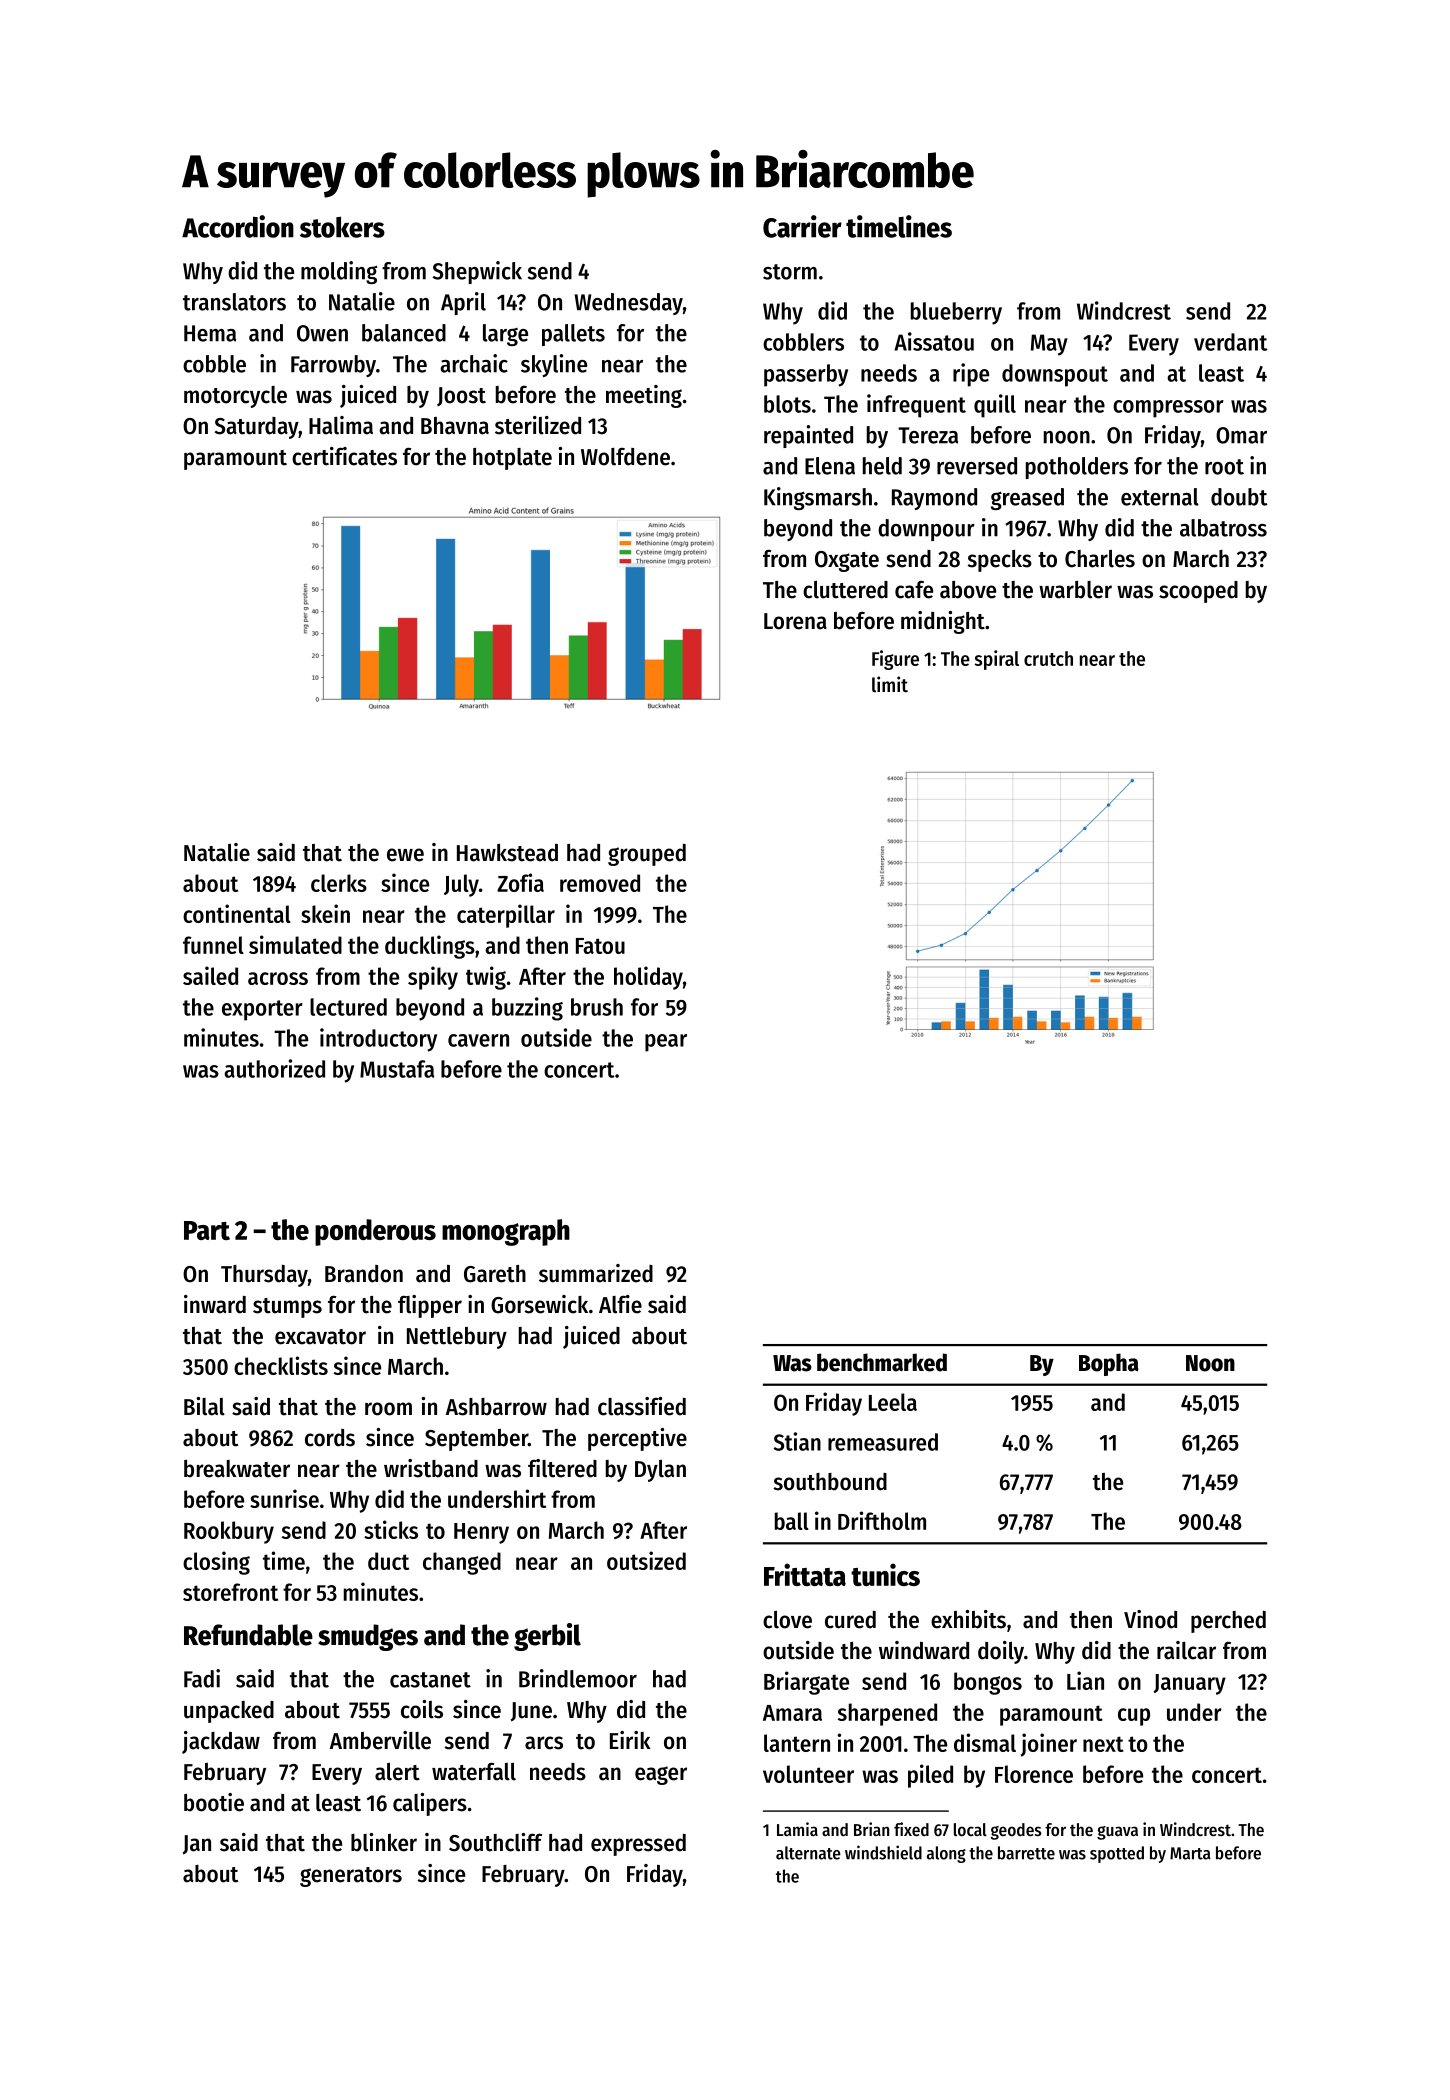 The width and height of the document is (1450, 2100). What do you see at coordinates (333, 366) in the document?
I see `Farrowby` at bounding box center [333, 366].
